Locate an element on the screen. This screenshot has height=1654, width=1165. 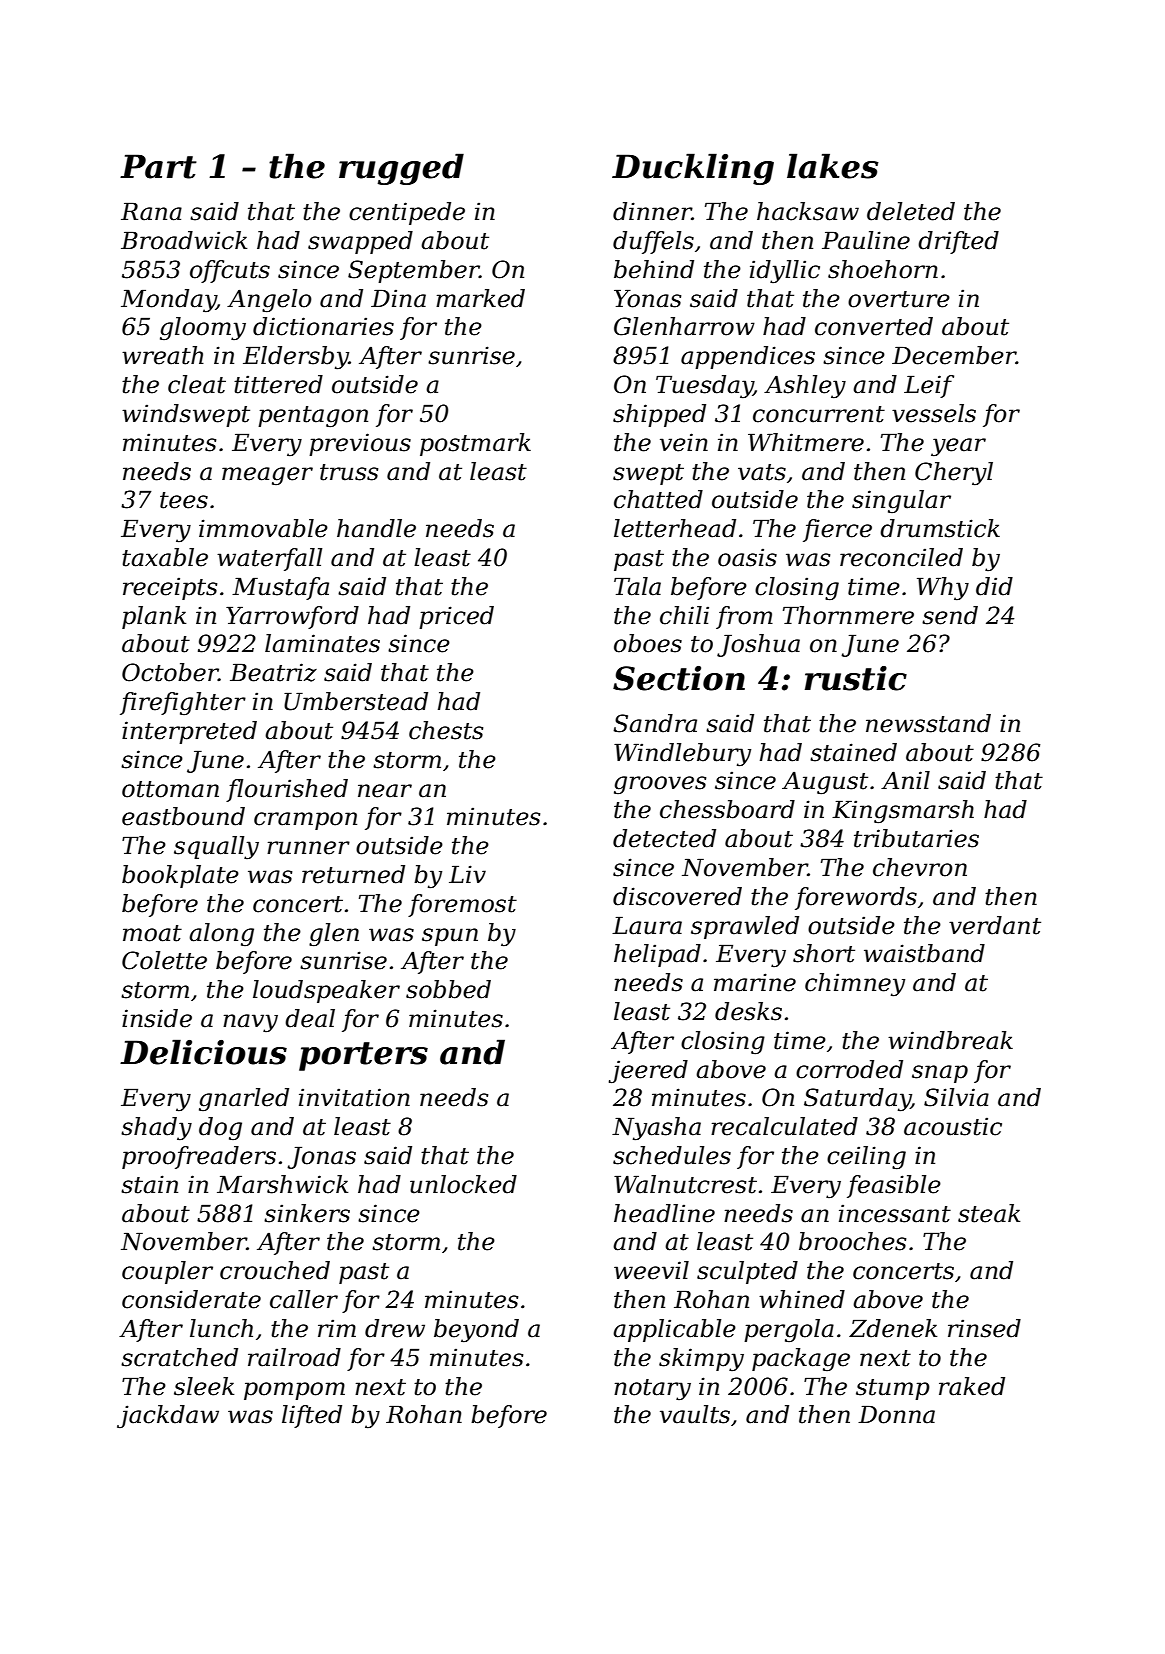
rugged is located at coordinates (401, 169).
